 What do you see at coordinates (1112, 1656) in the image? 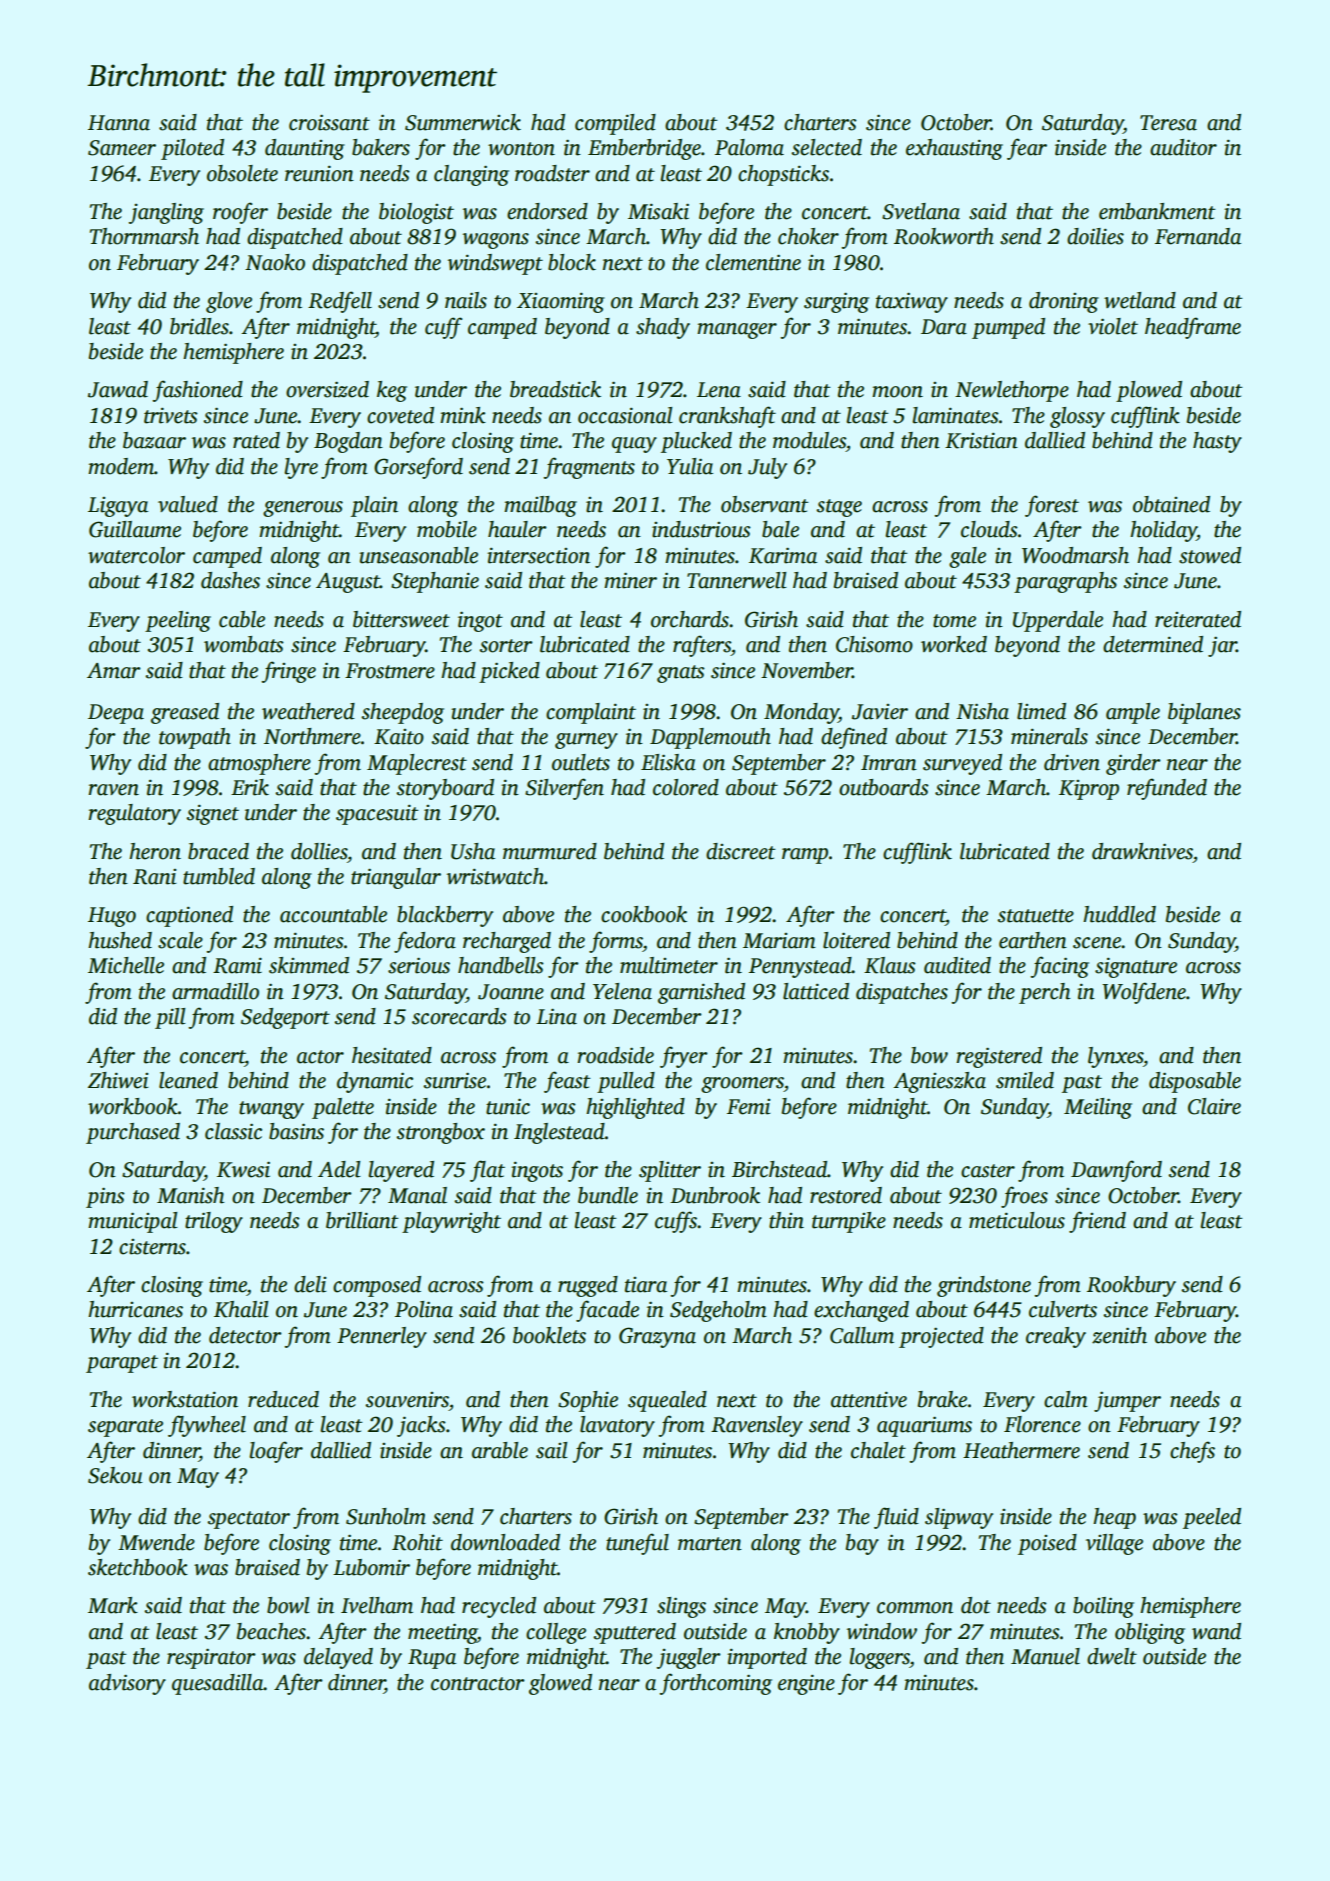
I see `dwelt` at bounding box center [1112, 1656].
